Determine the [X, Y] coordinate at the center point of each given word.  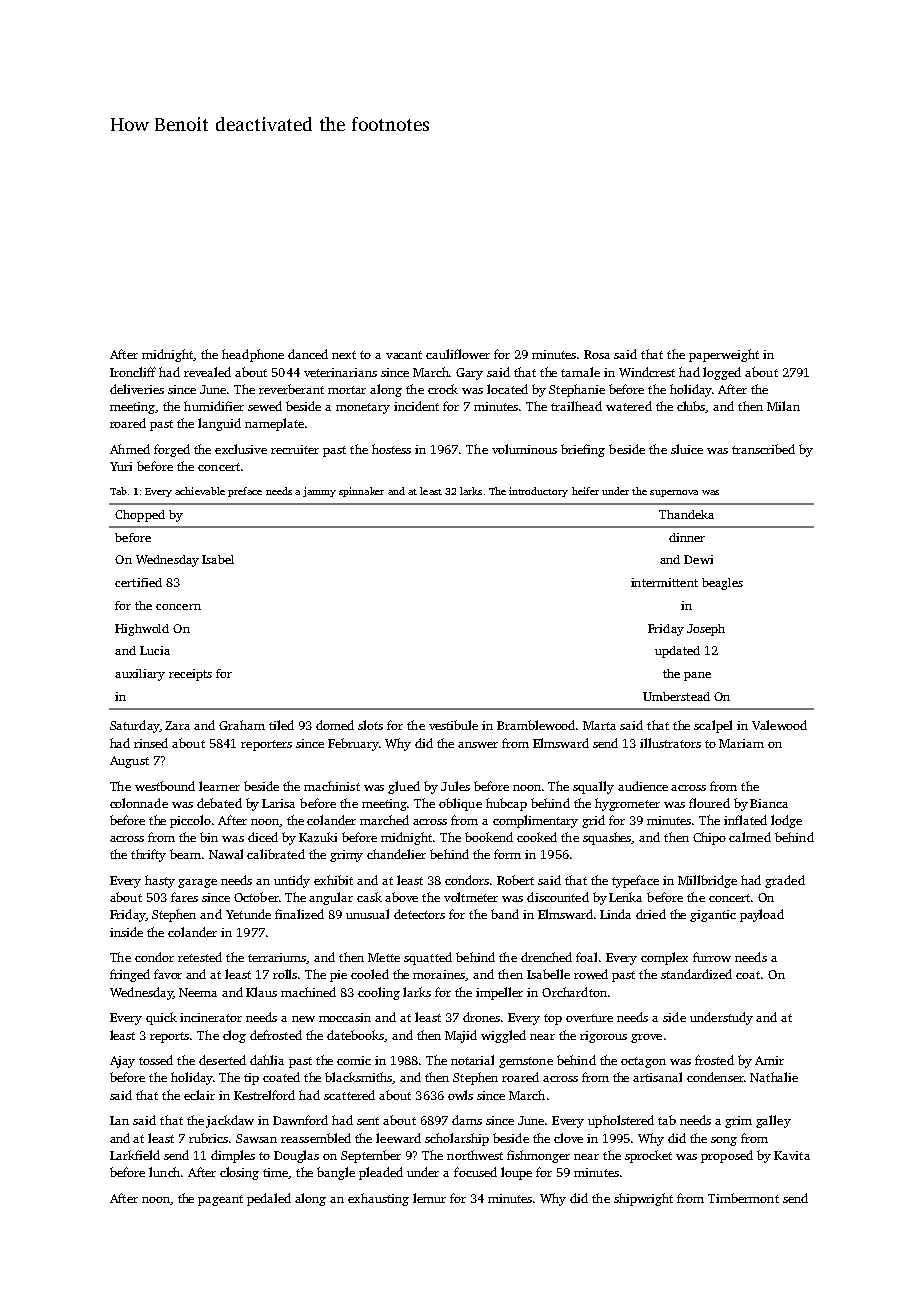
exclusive [241, 449]
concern [178, 607]
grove [646, 1038]
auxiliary [140, 675]
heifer [585, 491]
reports [169, 1037]
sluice [687, 449]
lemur [429, 1198]
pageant [220, 1200]
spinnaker [361, 492]
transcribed [763, 449]
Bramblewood [536, 725]
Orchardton [574, 992]
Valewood [779, 725]
